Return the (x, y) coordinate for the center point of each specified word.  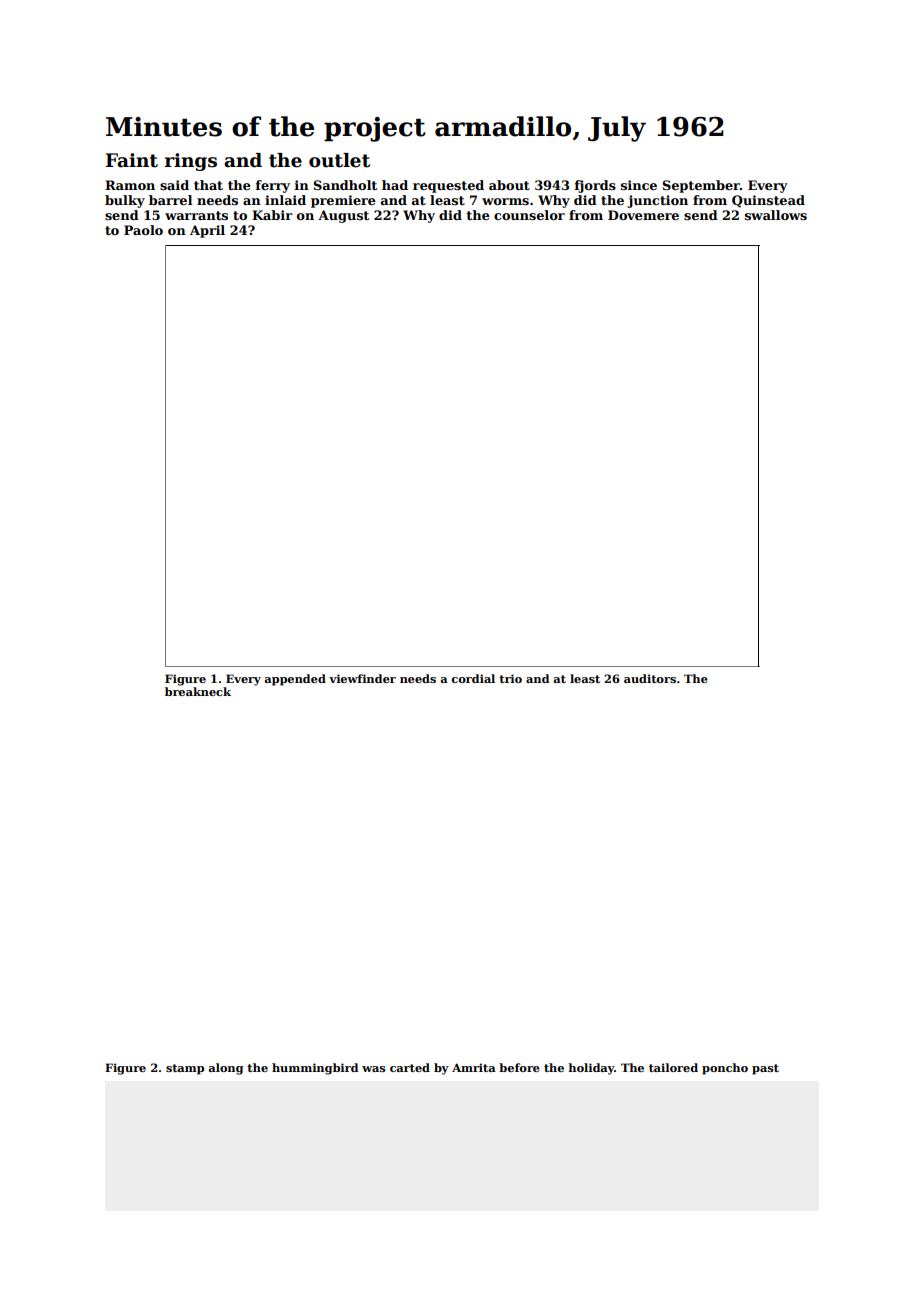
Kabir (272, 215)
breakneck (198, 691)
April (207, 231)
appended (295, 680)
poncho (725, 1069)
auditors (650, 678)
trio (510, 678)
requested (448, 186)
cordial (473, 678)
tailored (673, 1067)
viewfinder (362, 678)
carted (410, 1067)
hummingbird (315, 1069)
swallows (776, 215)
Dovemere (643, 215)
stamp (185, 1069)
